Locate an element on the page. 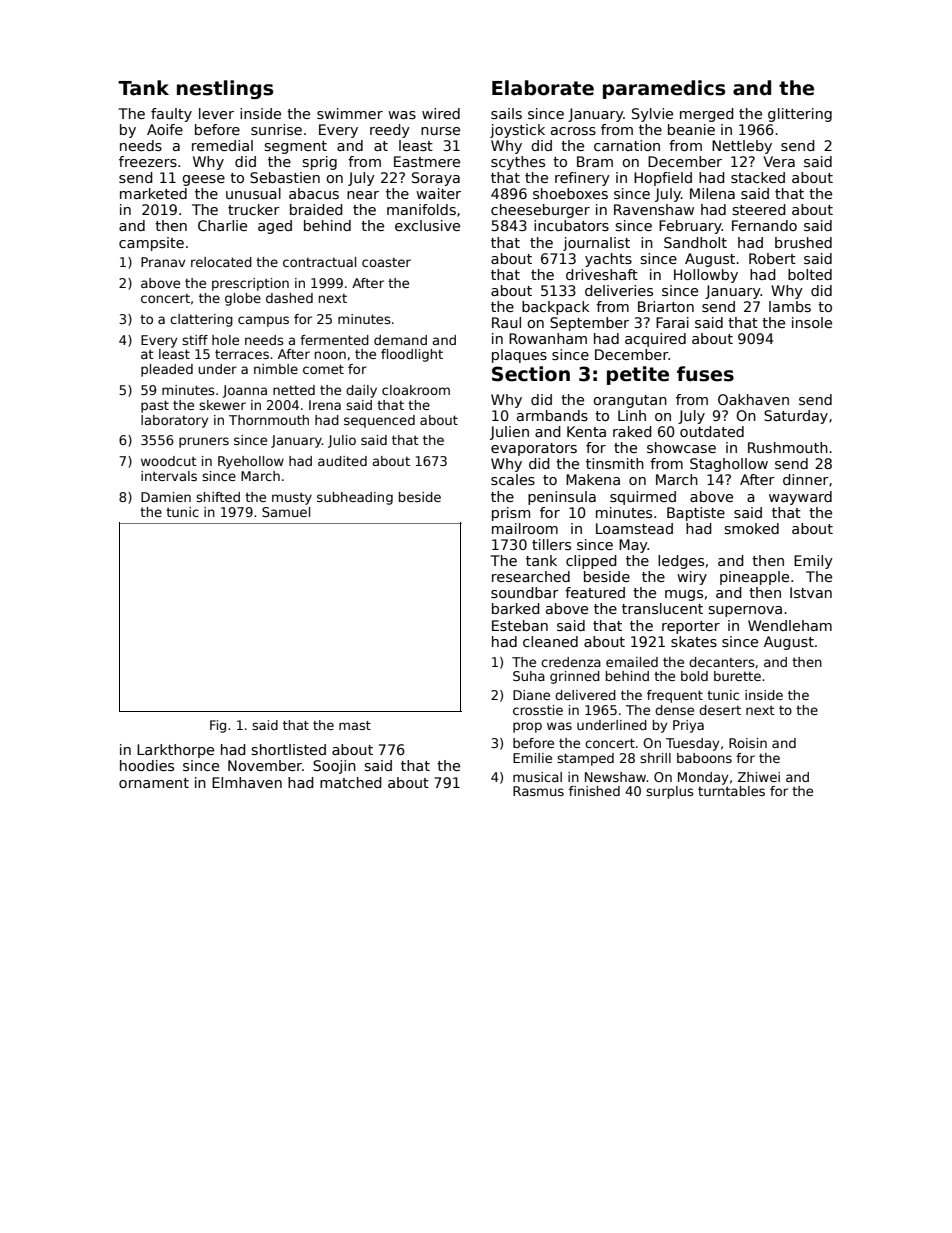 The height and width of the image is (1233, 952). nestlings is located at coordinates (225, 89).
